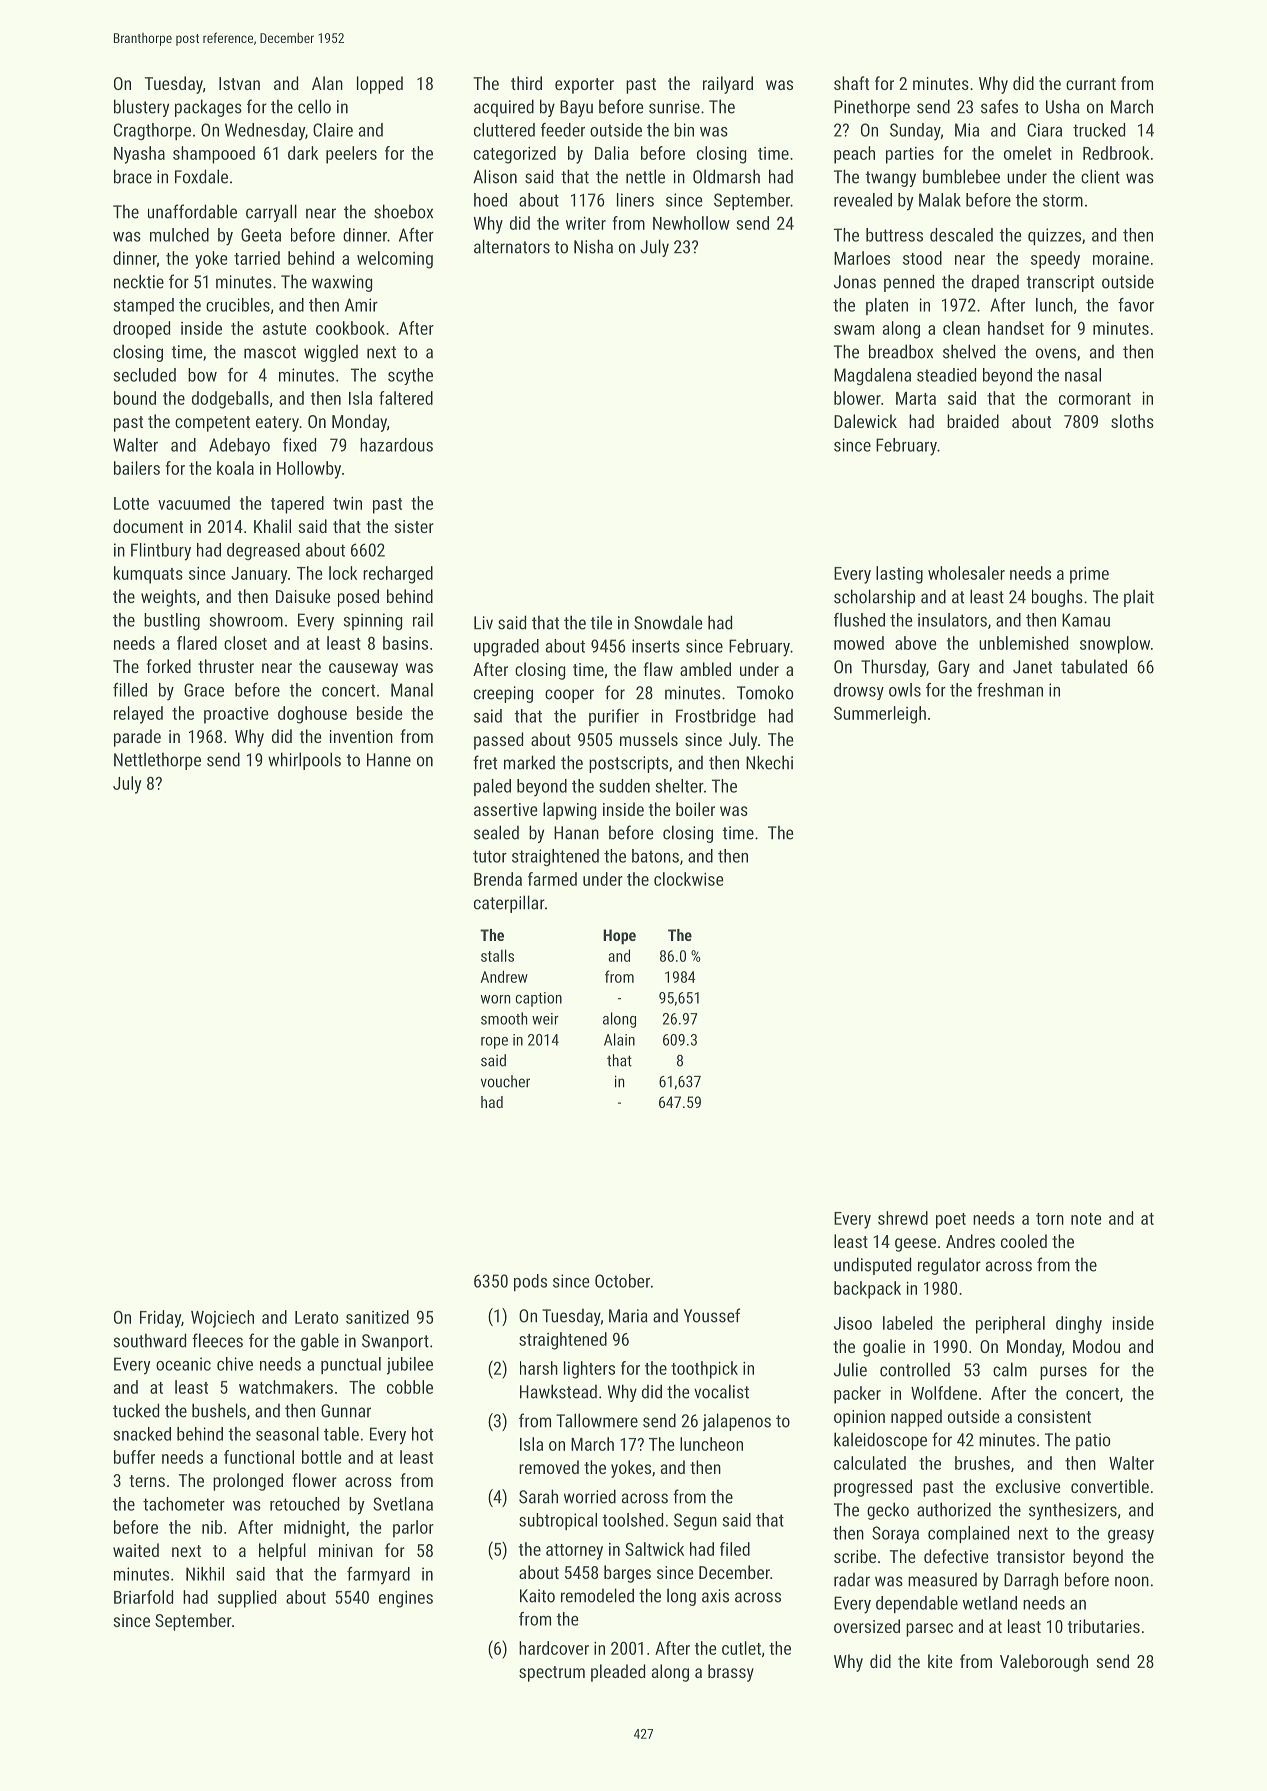 The width and height of the screenshot is (1267, 1791). What do you see at coordinates (333, 130) in the screenshot?
I see `Claire` at bounding box center [333, 130].
